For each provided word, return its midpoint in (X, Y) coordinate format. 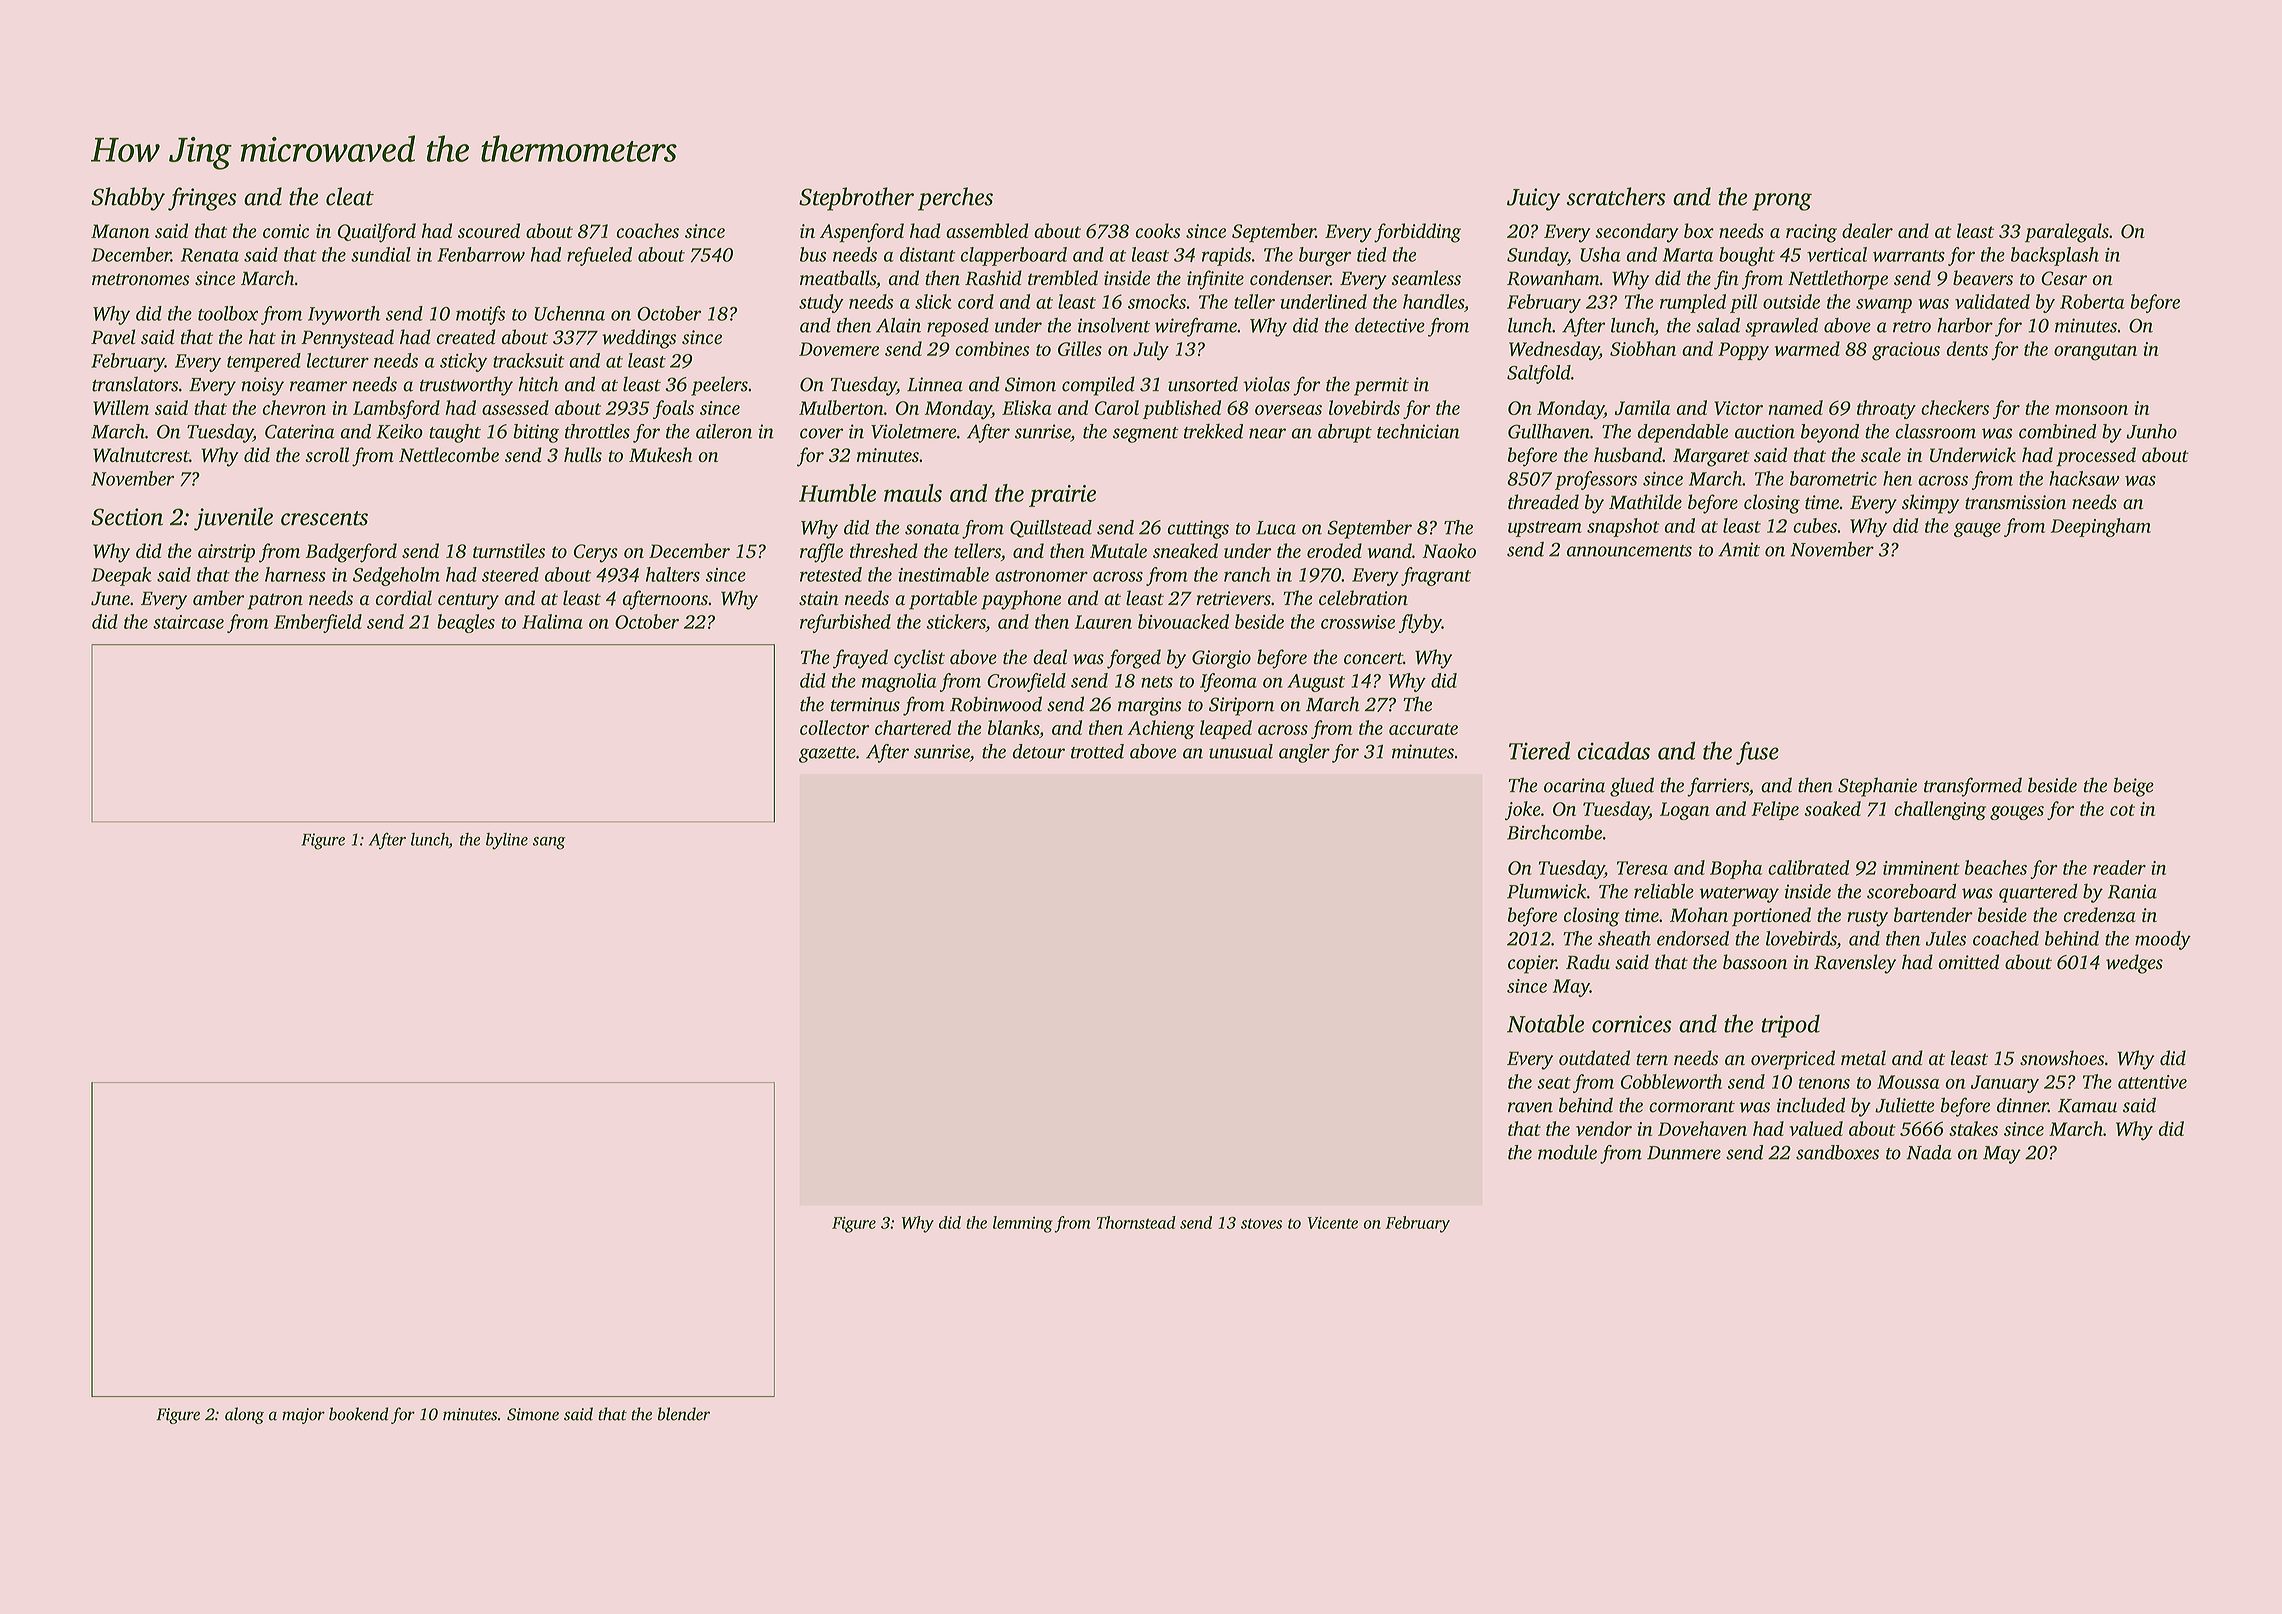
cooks (1158, 230)
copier (1532, 964)
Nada (1929, 1152)
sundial (381, 254)
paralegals (2067, 233)
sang (549, 843)
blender (684, 1414)
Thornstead (1136, 1222)
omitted (1968, 962)
